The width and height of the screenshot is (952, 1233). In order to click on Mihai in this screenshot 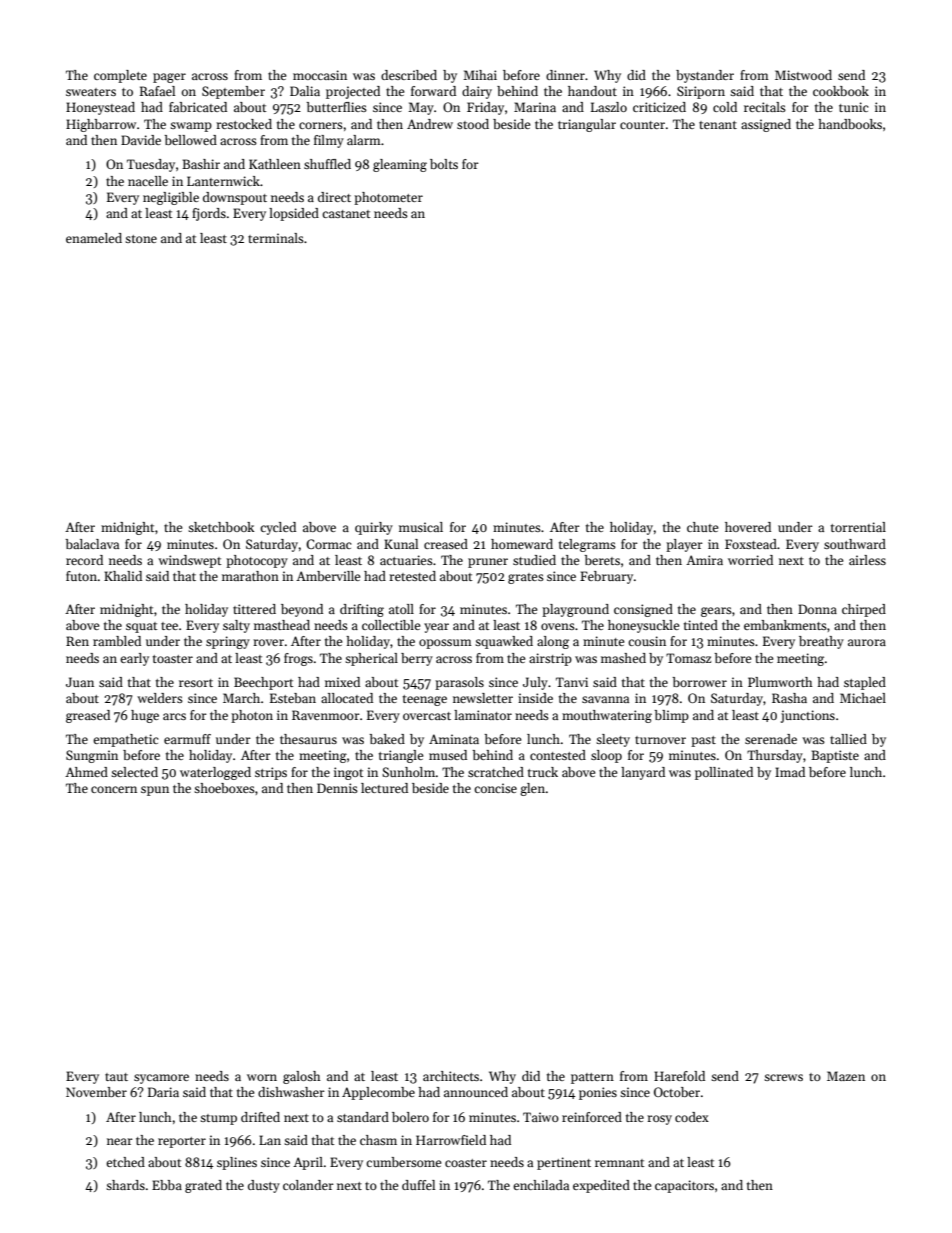, I will do `click(480, 75)`.
